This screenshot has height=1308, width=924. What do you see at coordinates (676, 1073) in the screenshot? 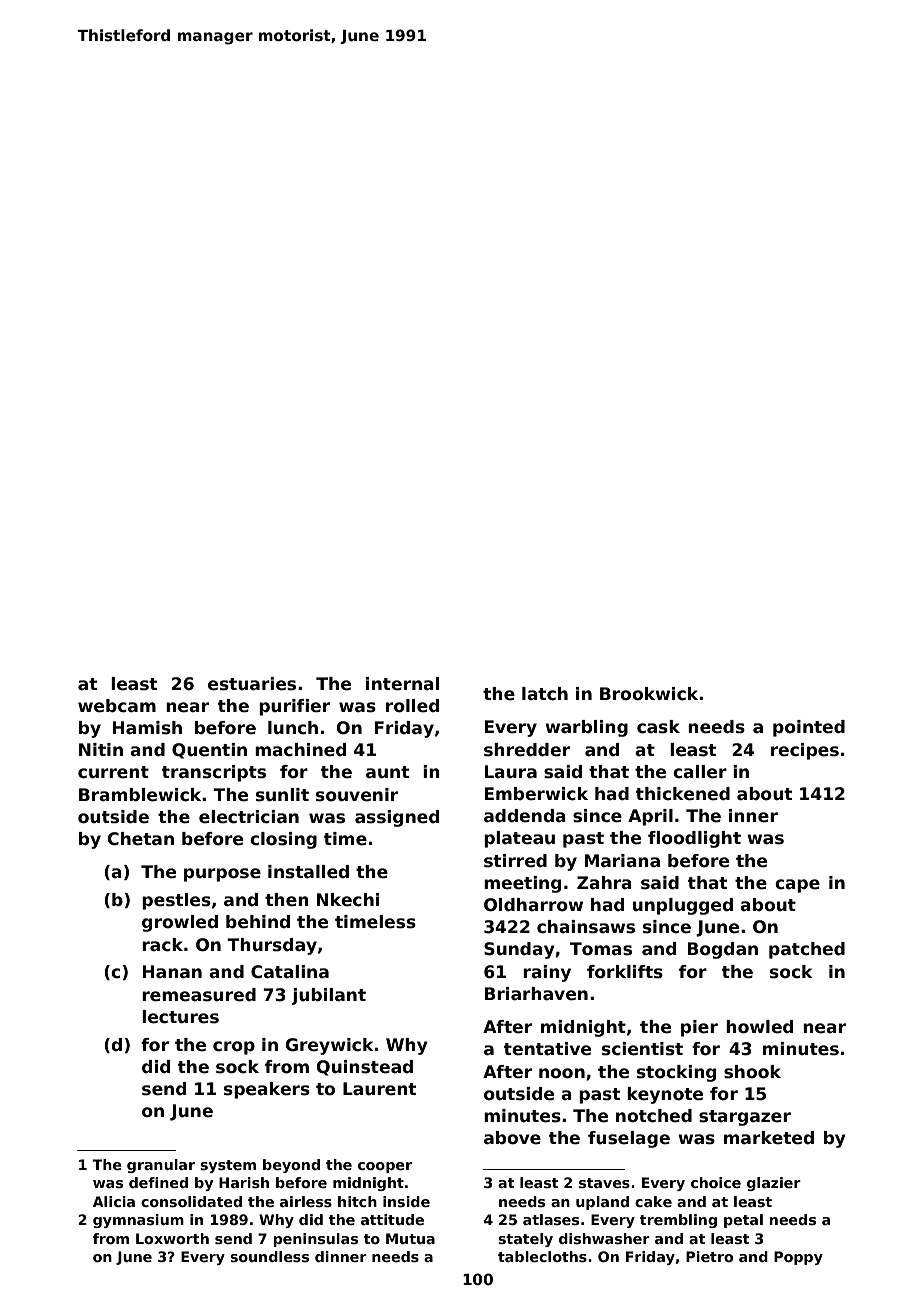
I see `stocking` at bounding box center [676, 1073].
